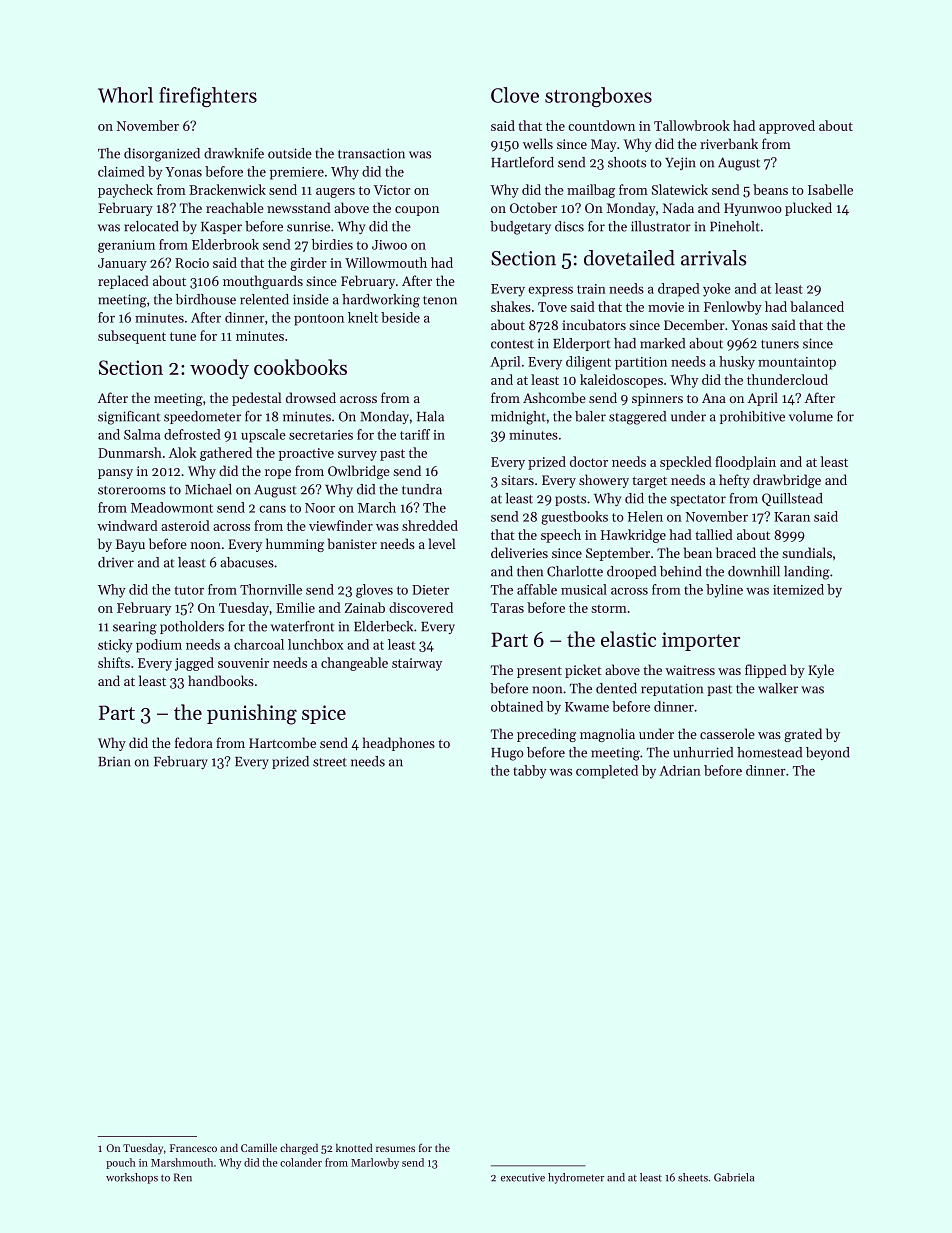 Image resolution: width=952 pixels, height=1233 pixels. Describe the element at coordinates (132, 1178) in the screenshot. I see `workshops` at that location.
